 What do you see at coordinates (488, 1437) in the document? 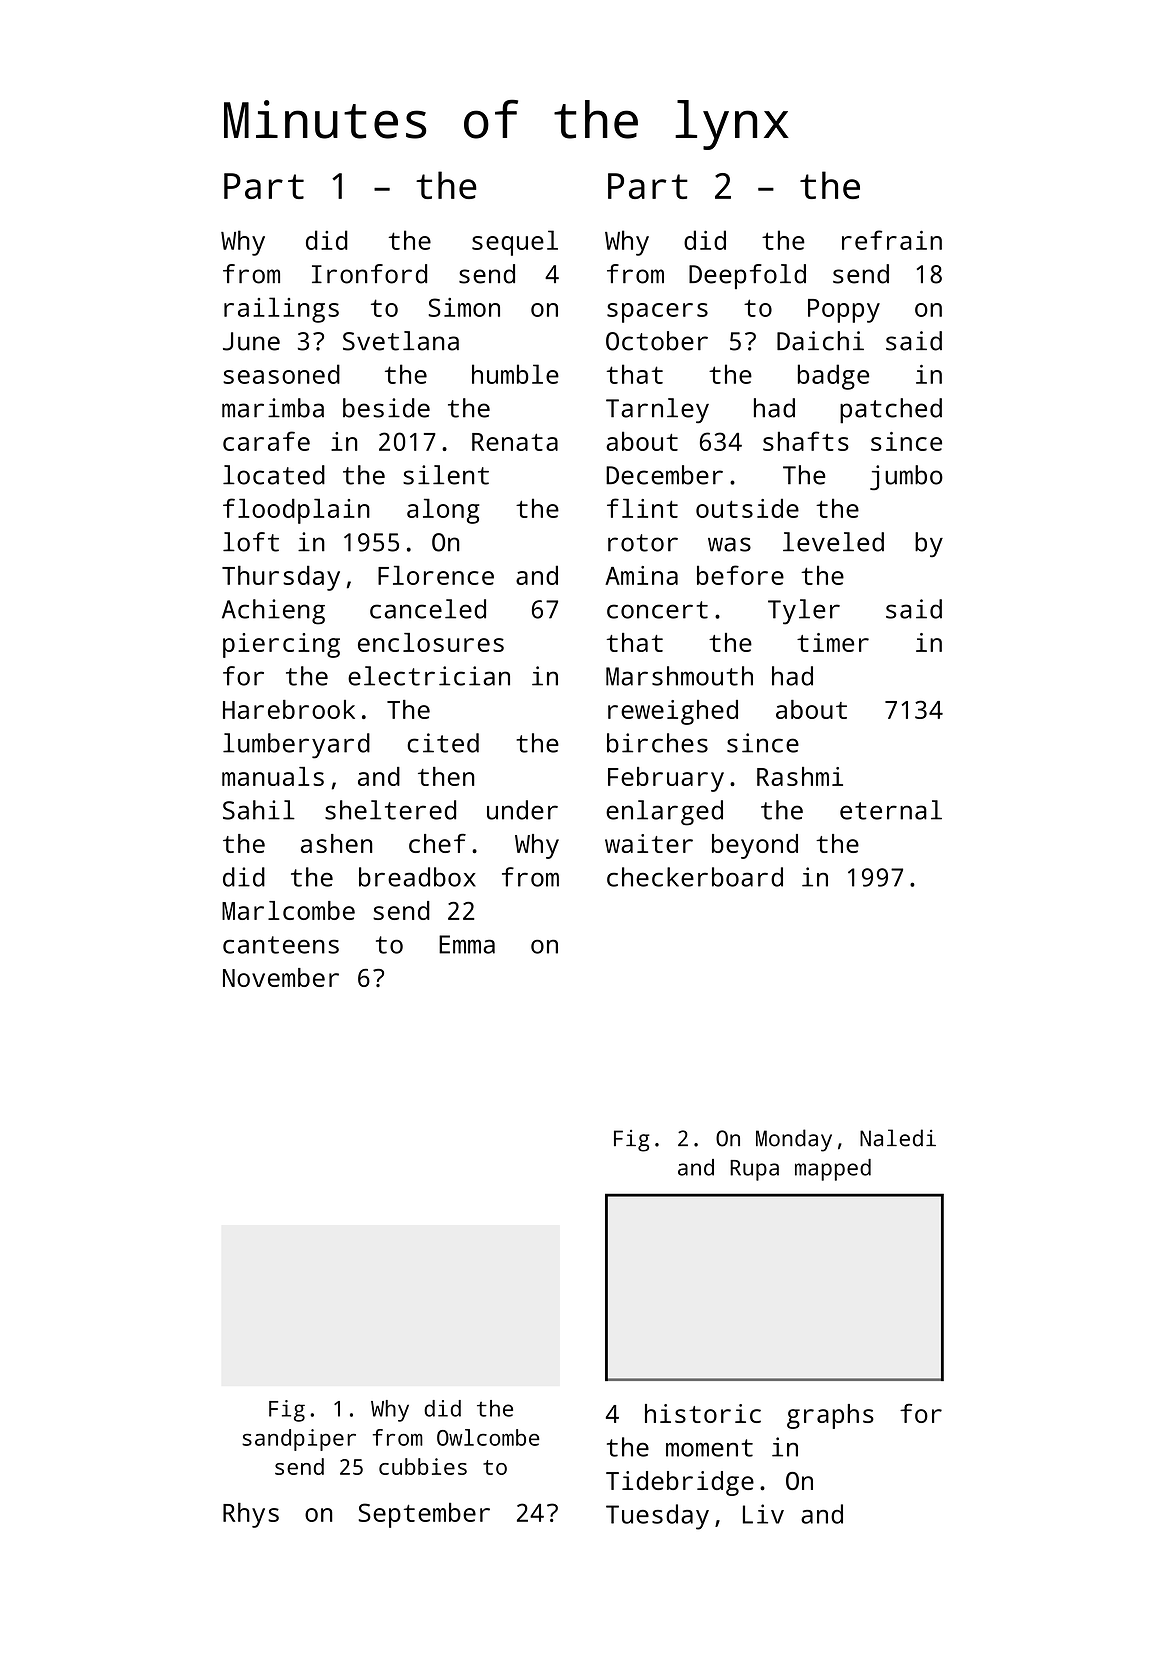
I see `Owlcombe` at bounding box center [488, 1437].
